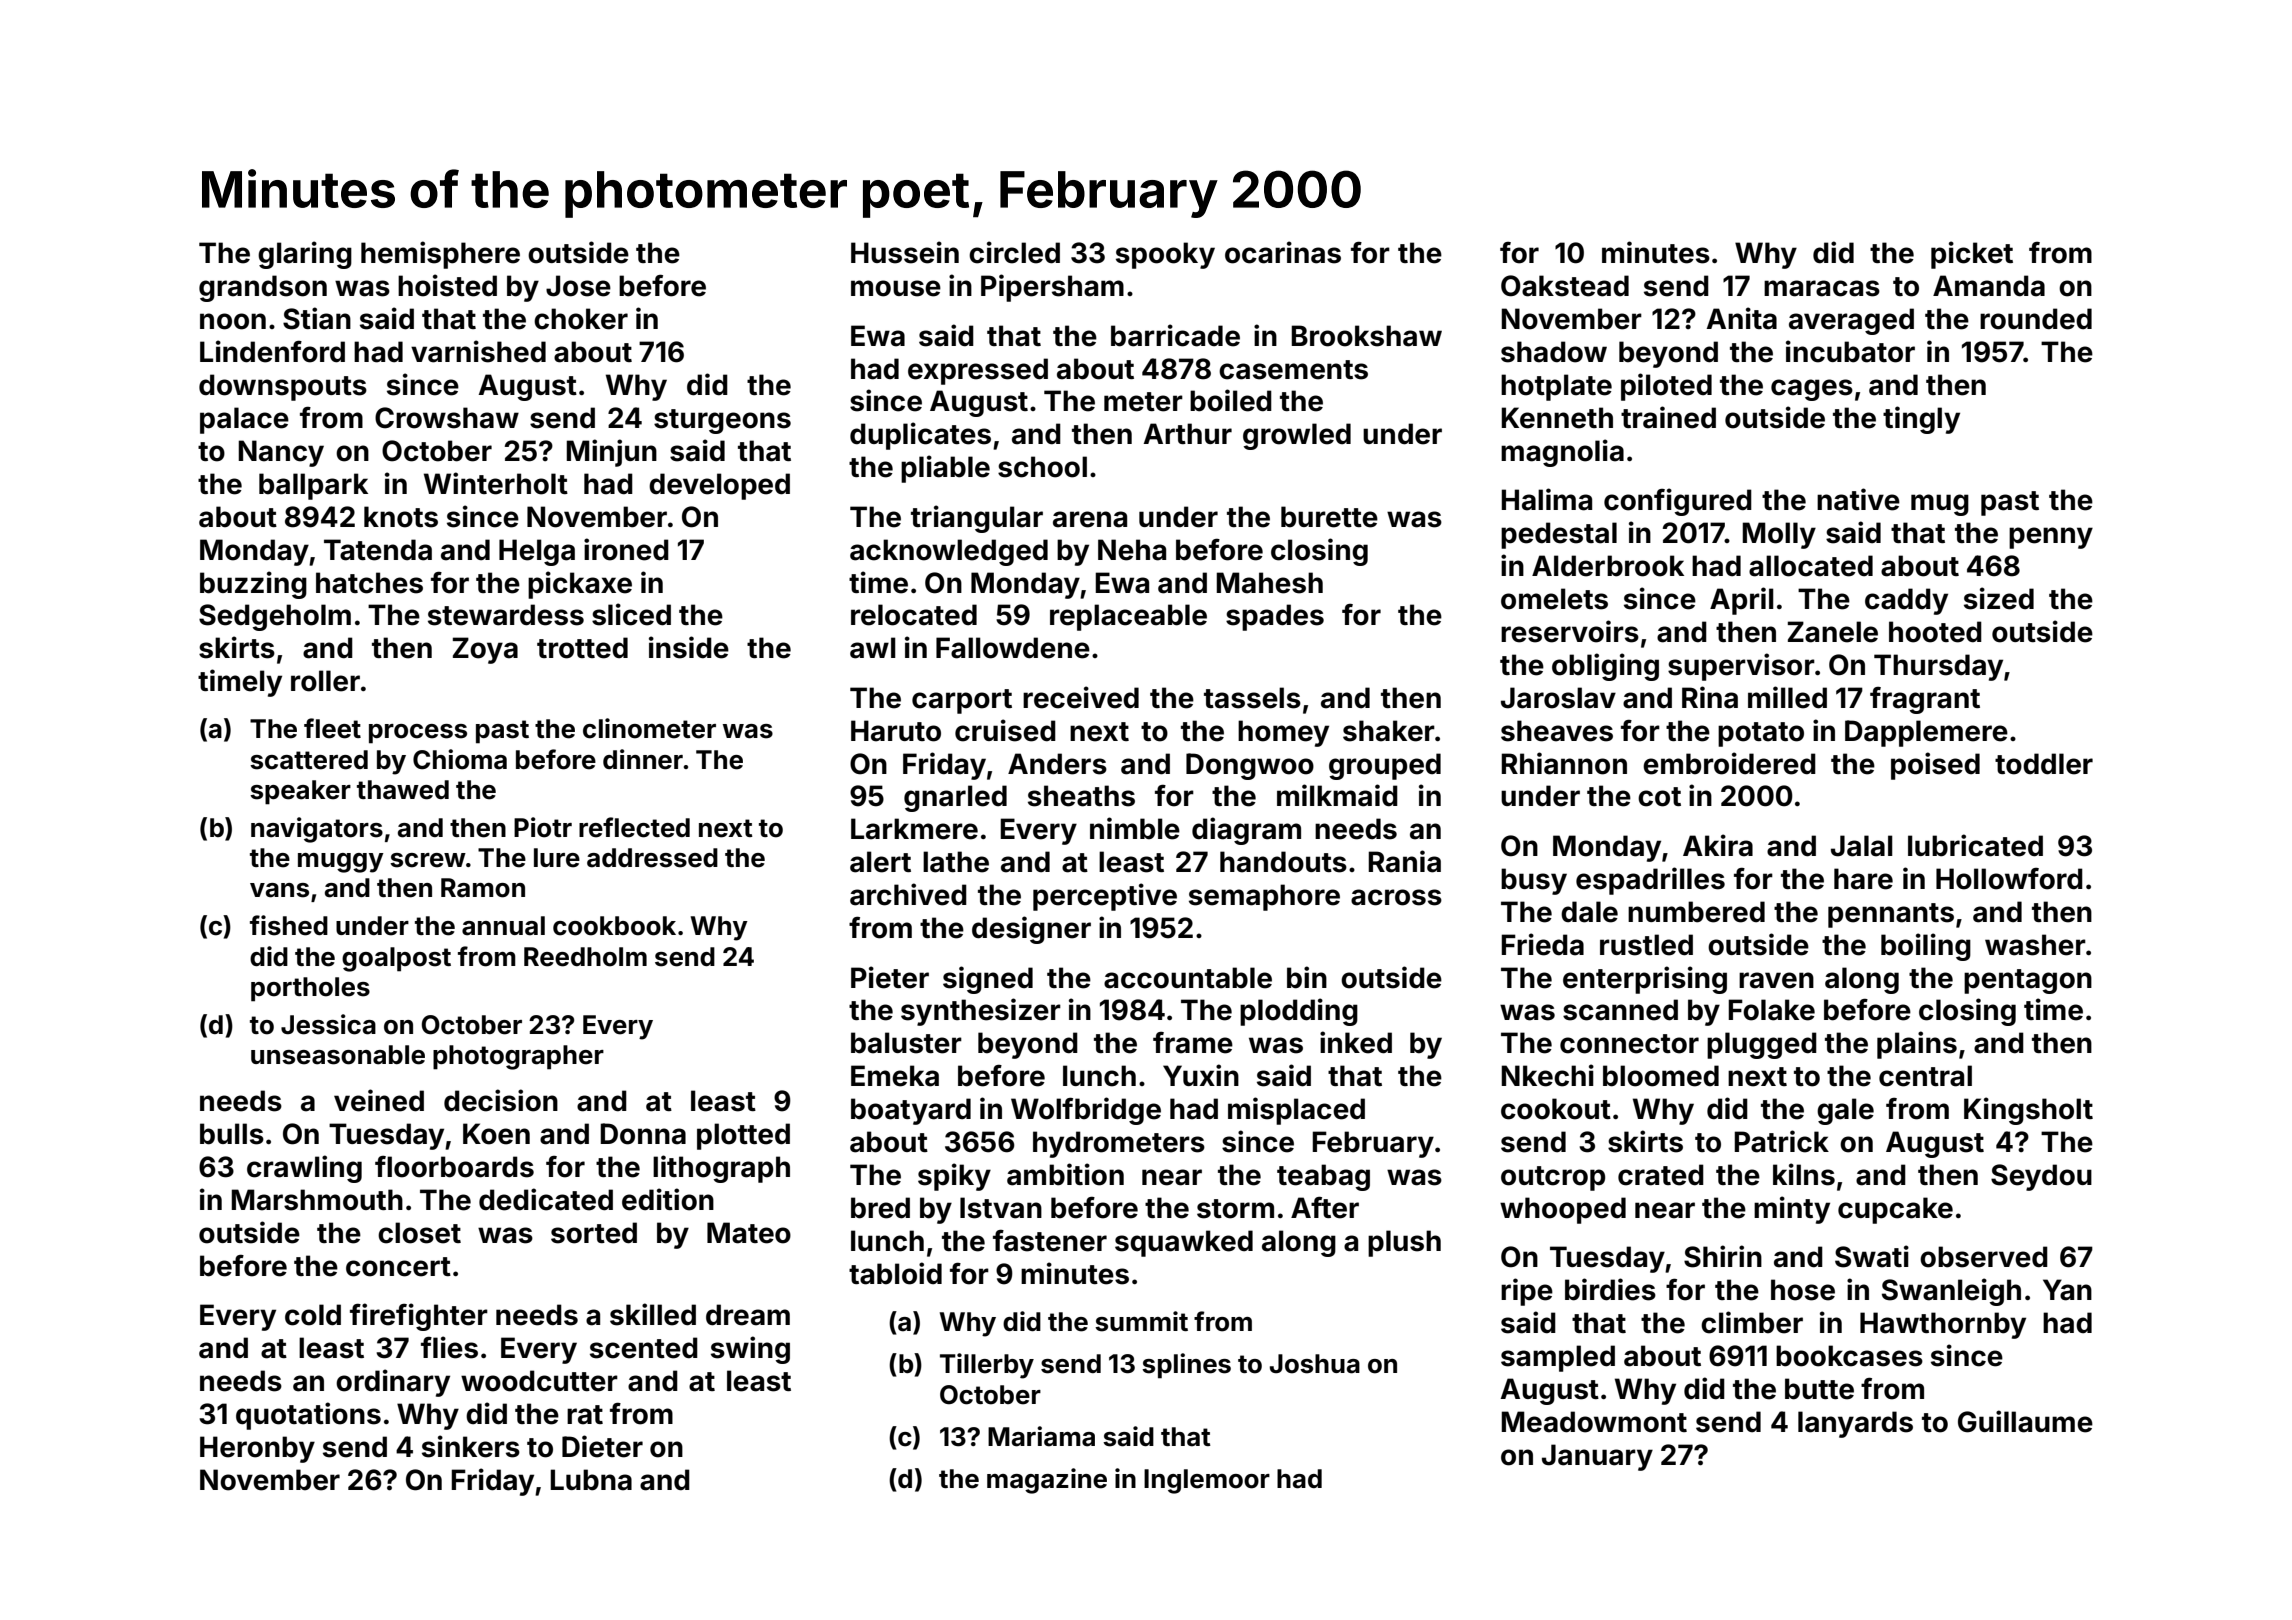 The height and width of the page is (1620, 2292). What do you see at coordinates (305, 255) in the page?
I see `glaring` at bounding box center [305, 255].
